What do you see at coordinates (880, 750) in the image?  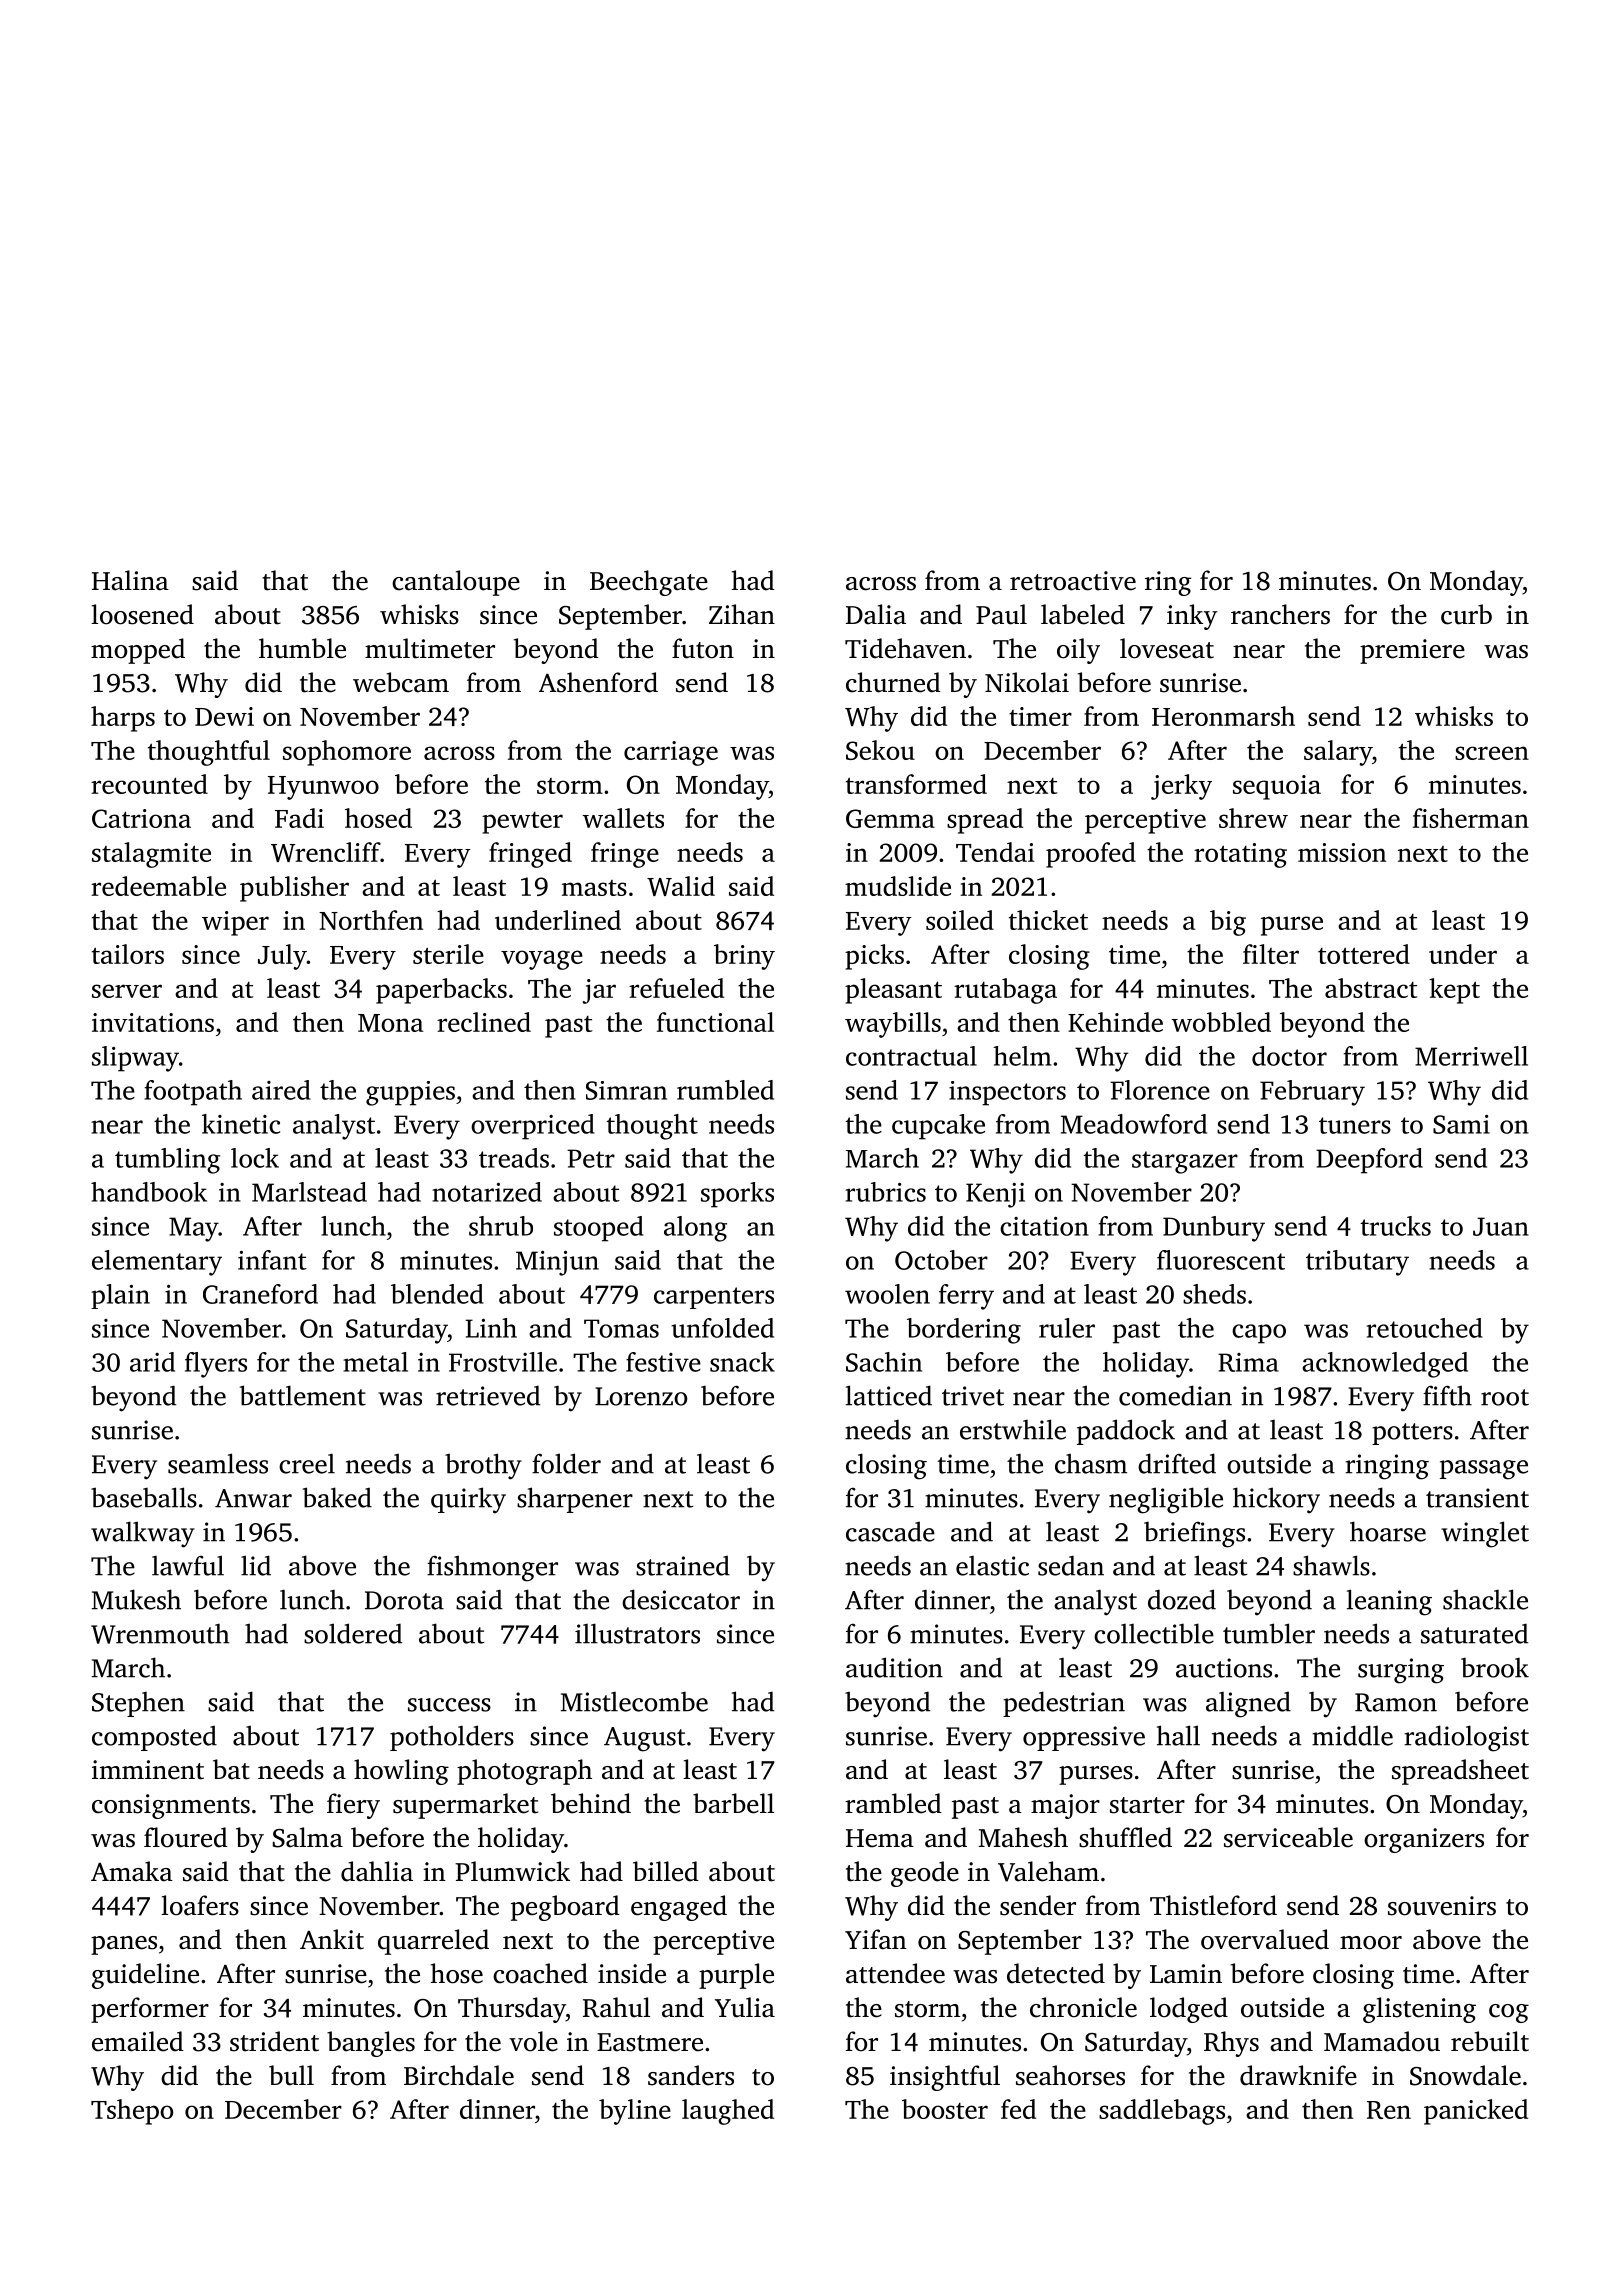 I see `Sekou` at bounding box center [880, 750].
